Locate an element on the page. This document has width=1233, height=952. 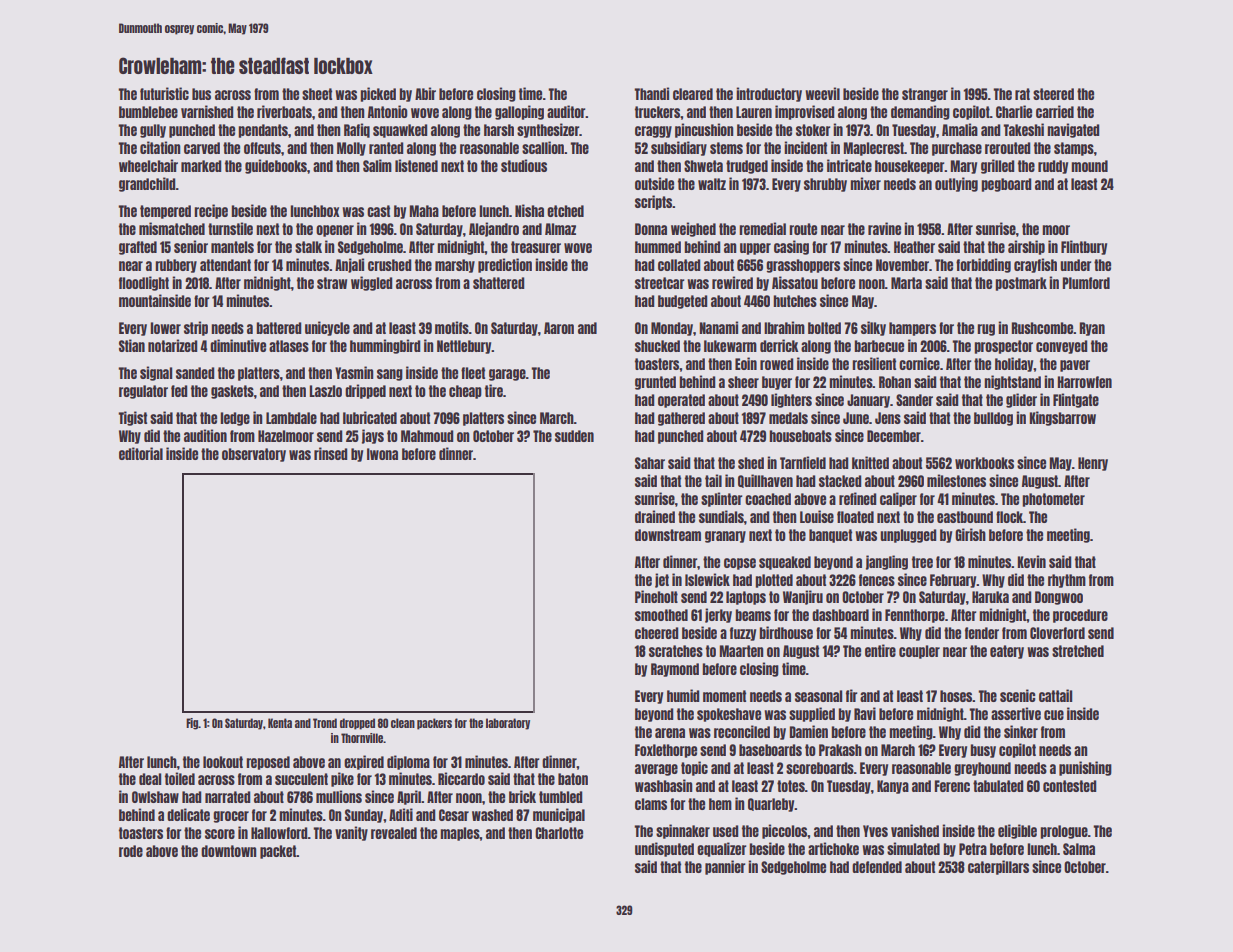
observatory is located at coordinates (254, 455).
